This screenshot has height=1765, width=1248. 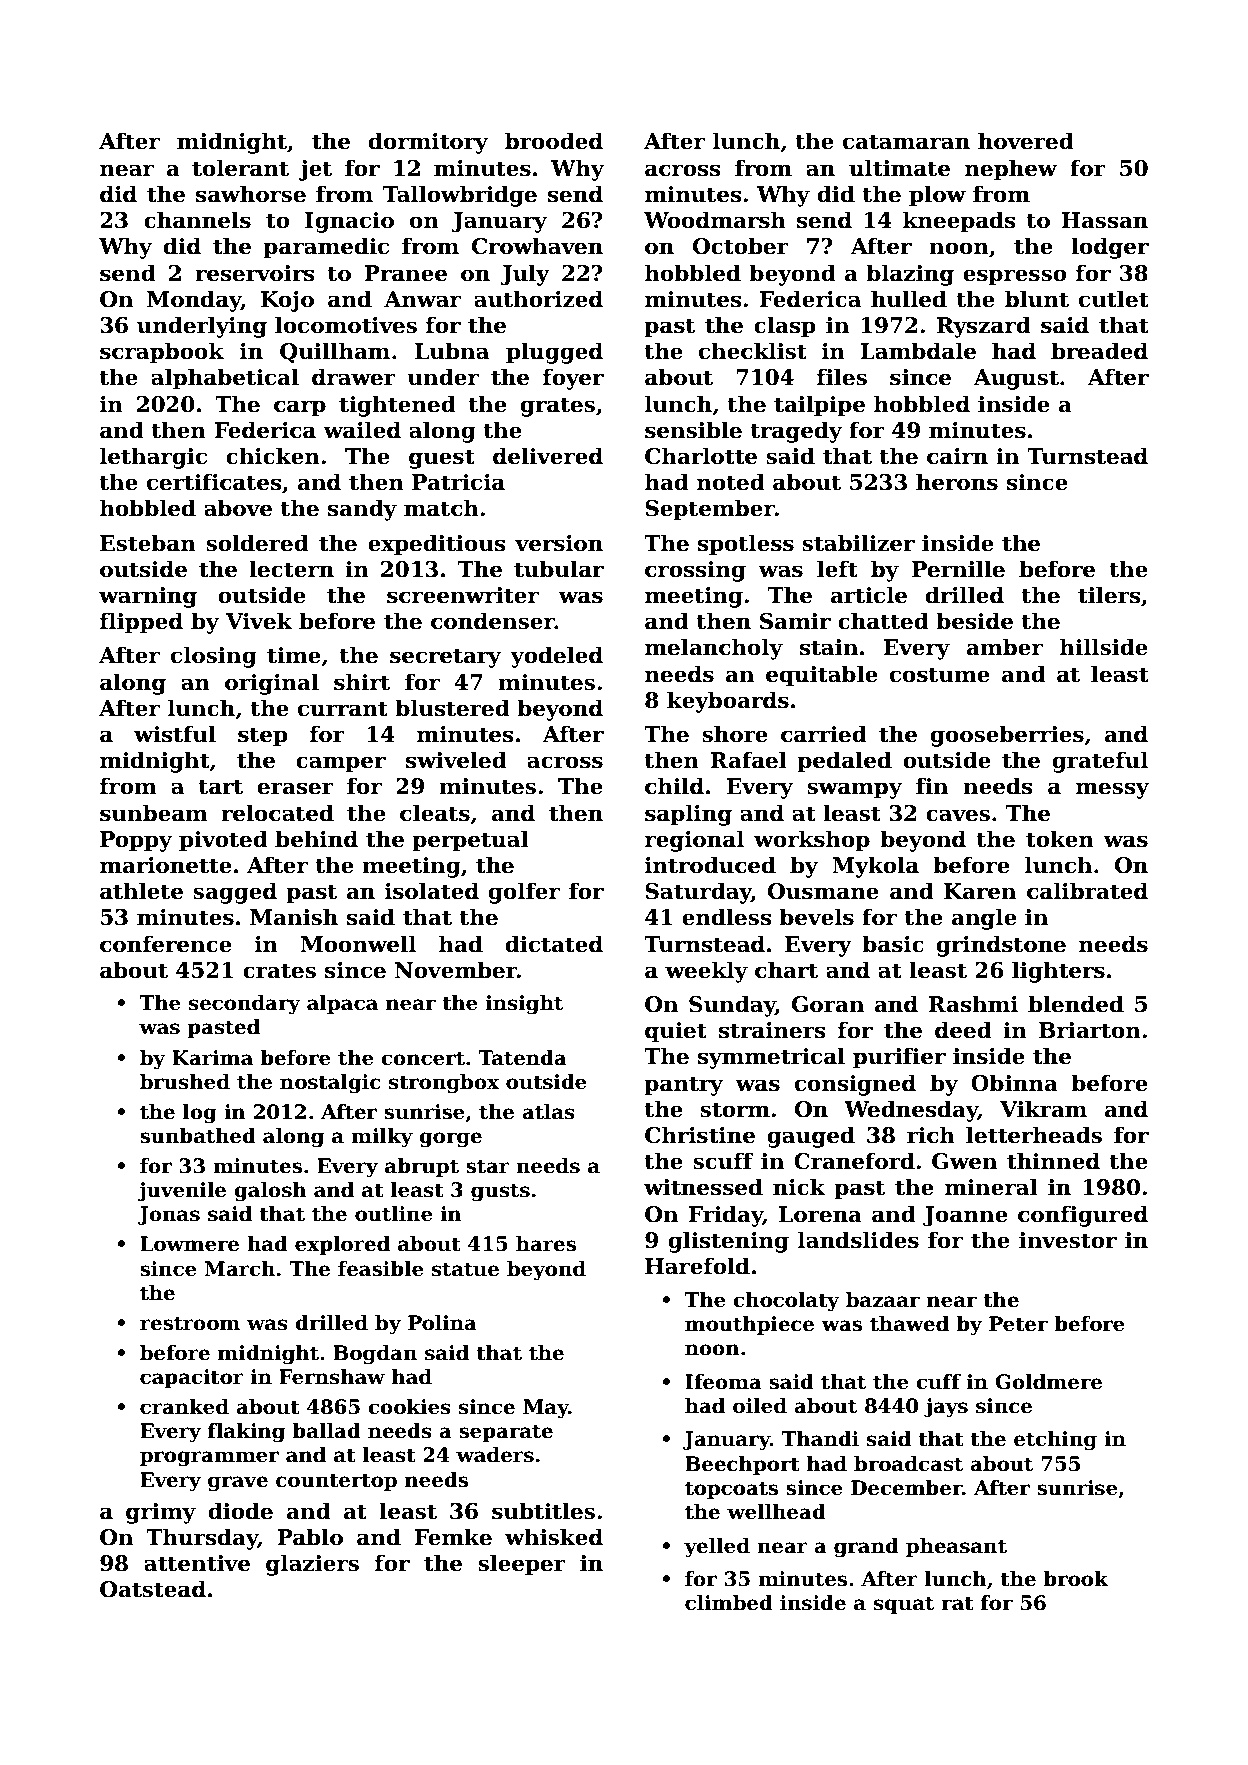 I want to click on ballad, so click(x=326, y=1431).
